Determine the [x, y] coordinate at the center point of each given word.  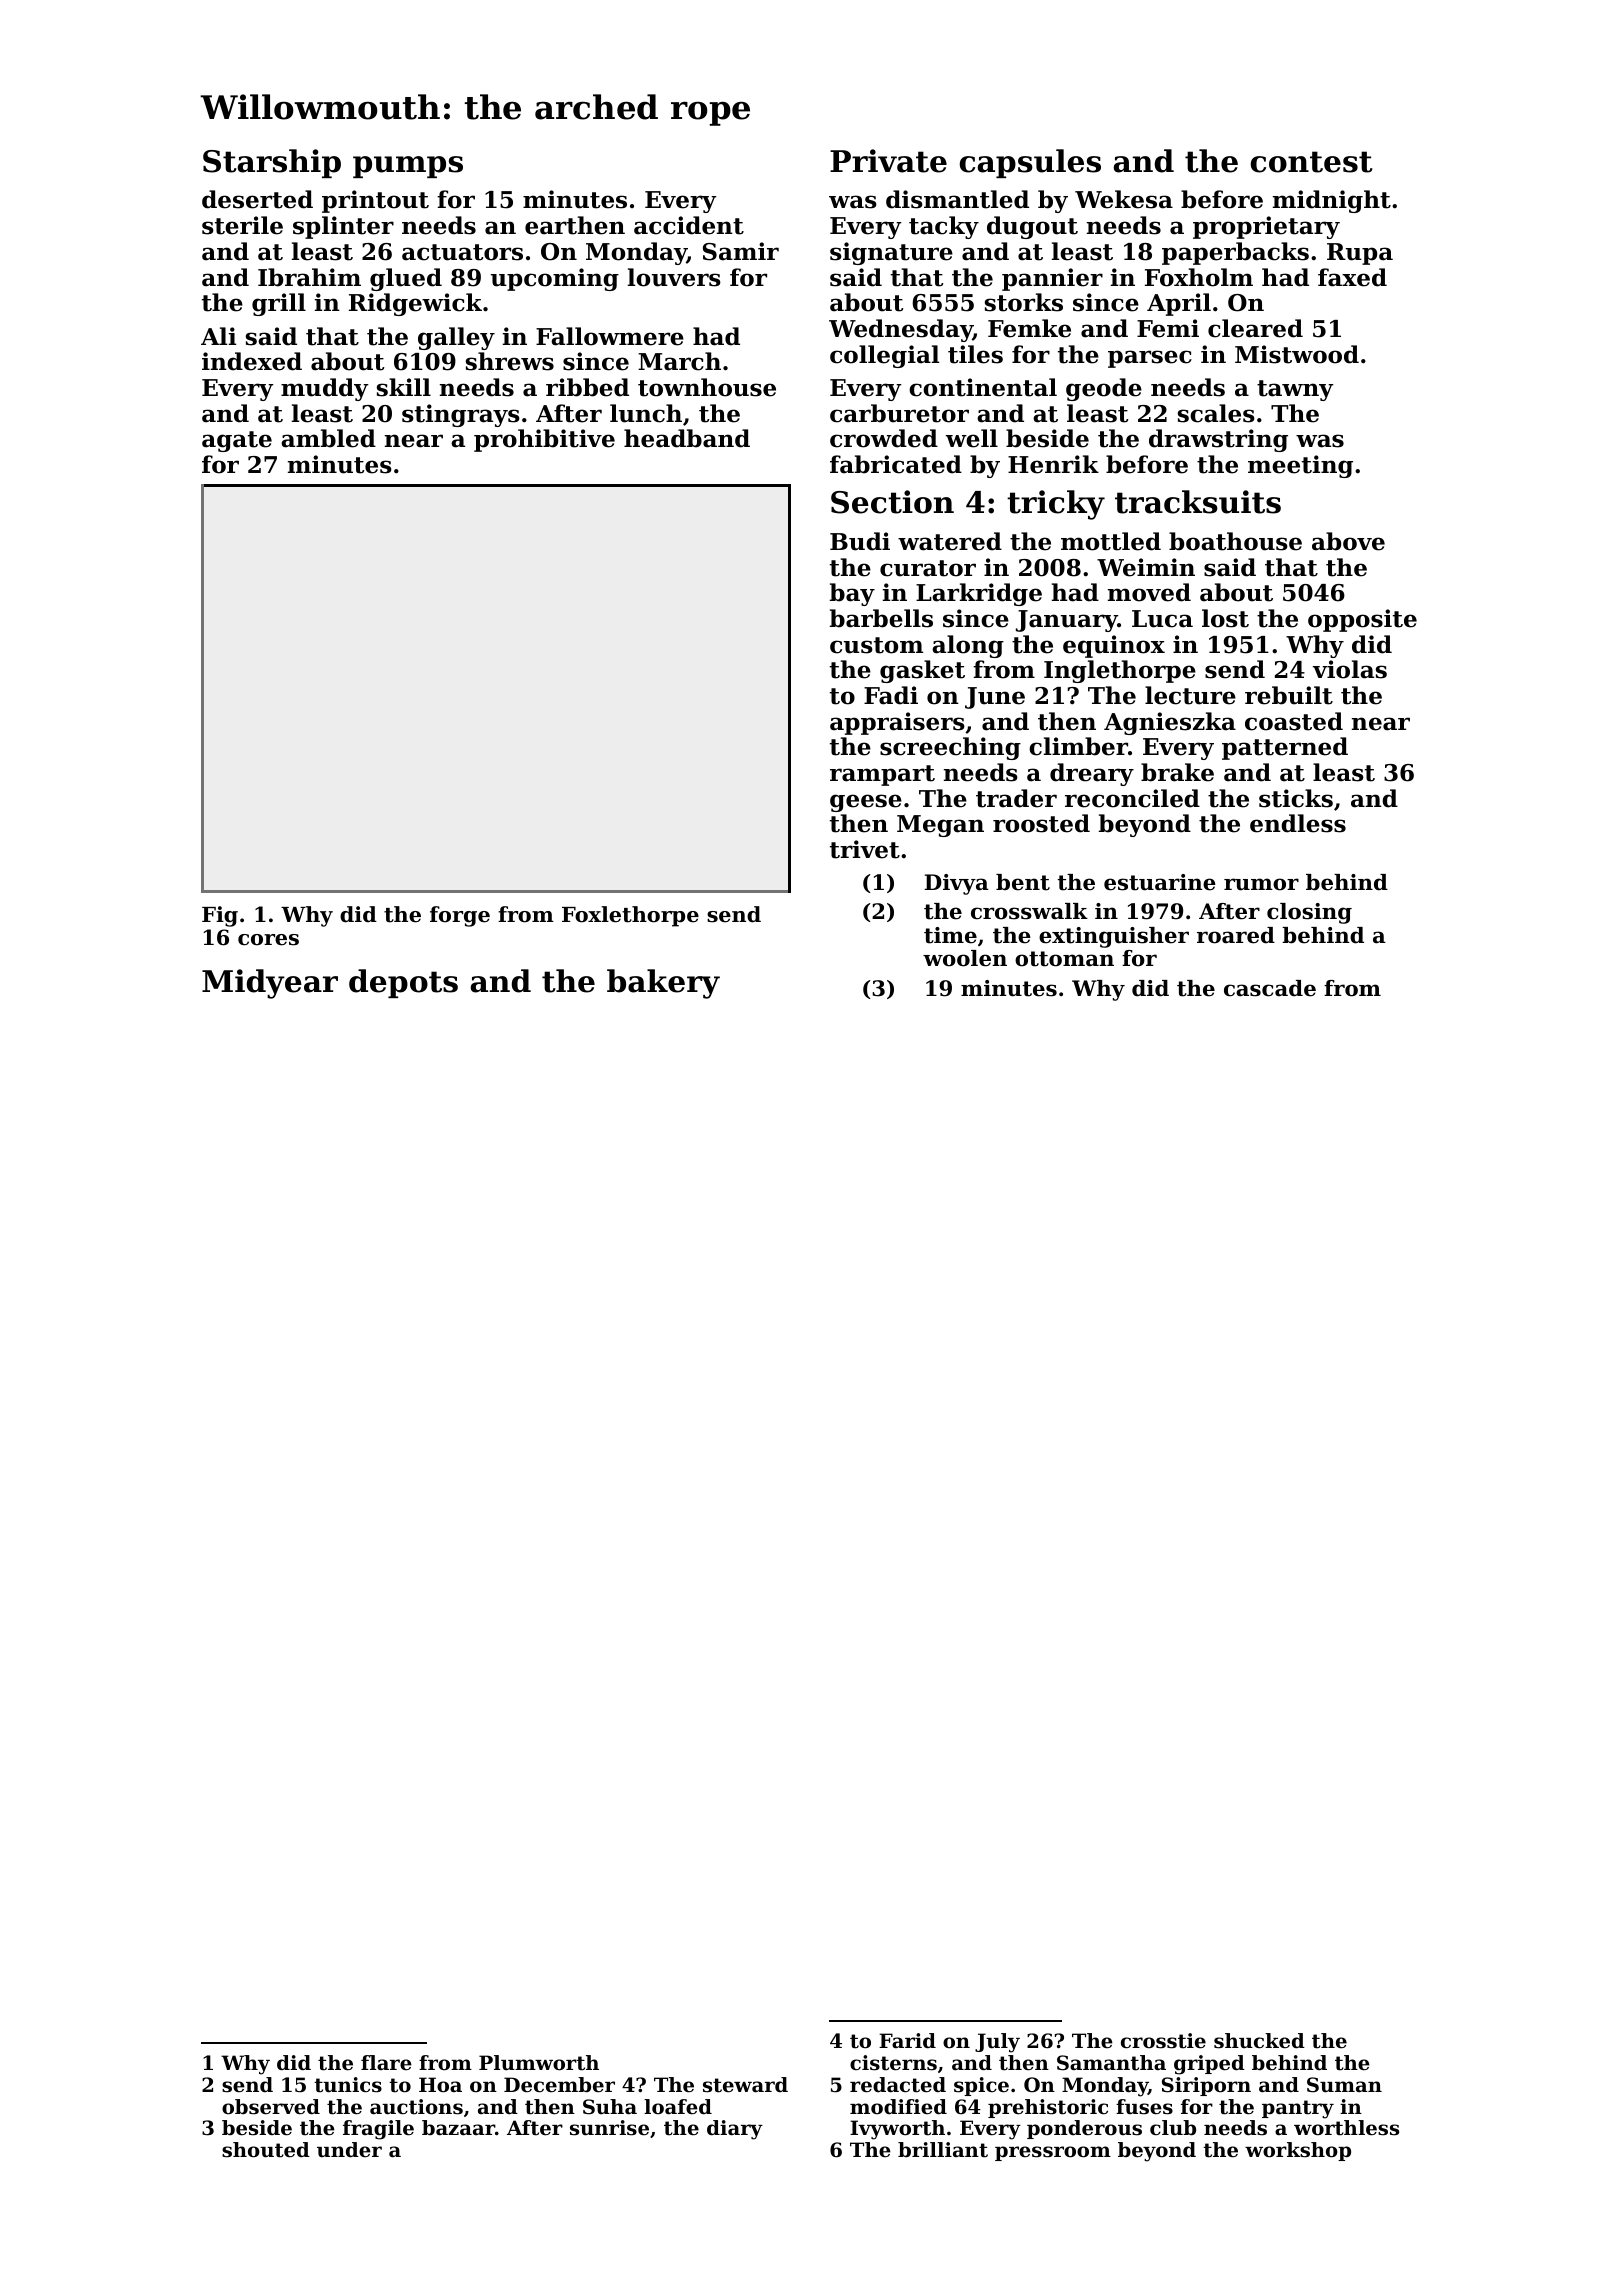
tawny [1295, 390]
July [997, 2043]
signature [891, 253]
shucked [1259, 2041]
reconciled [1132, 798]
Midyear [270, 984]
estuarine [1160, 882]
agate [237, 441]
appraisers [897, 723]
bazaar [458, 2128]
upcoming [555, 279]
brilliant [943, 2150]
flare [386, 2062]
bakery [663, 984]
